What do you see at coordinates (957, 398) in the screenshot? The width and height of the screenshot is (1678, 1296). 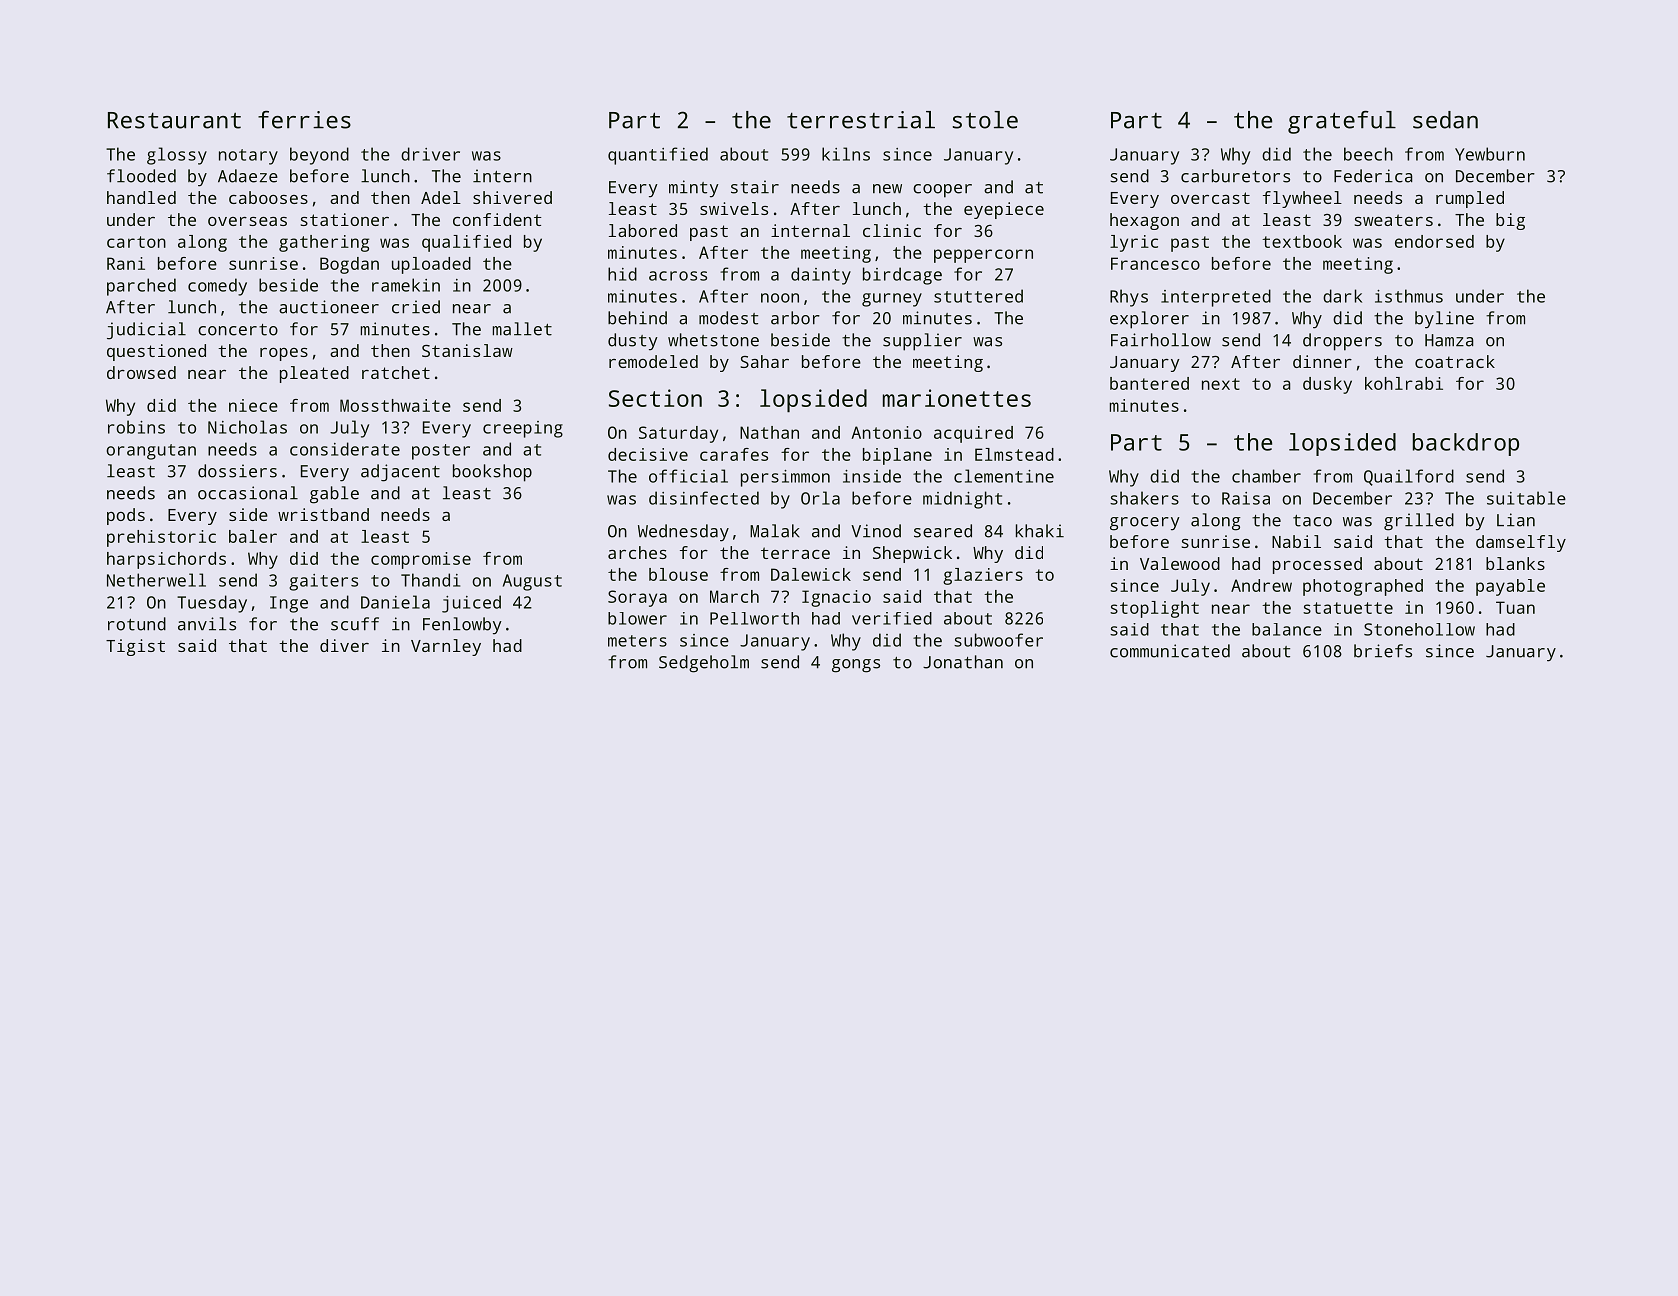 I see `marionettes` at bounding box center [957, 398].
